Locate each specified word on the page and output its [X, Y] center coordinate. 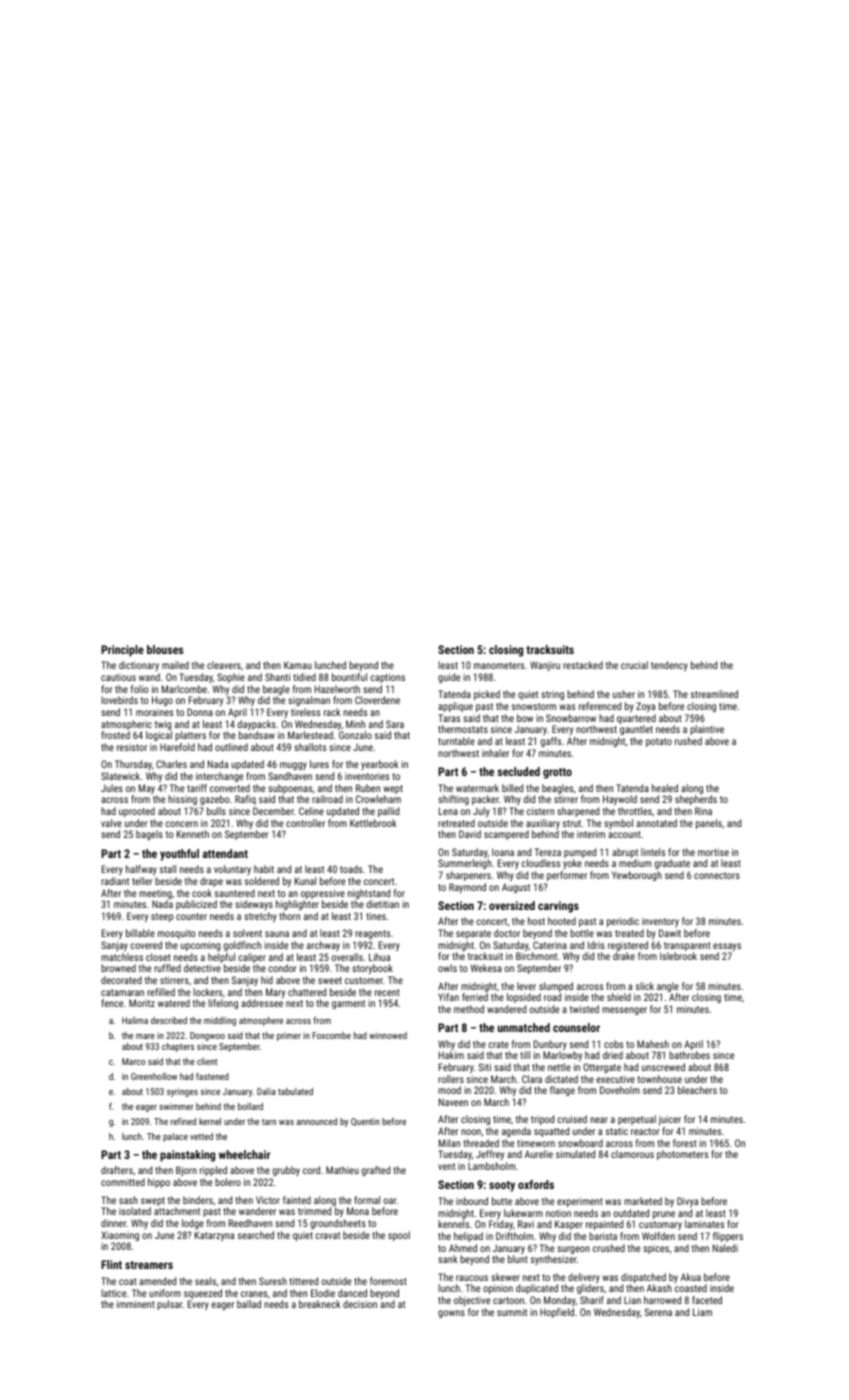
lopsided [524, 998]
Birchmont [536, 956]
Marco [133, 1061]
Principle [122, 651]
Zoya [645, 707]
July [481, 812]
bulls [216, 811]
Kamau [298, 665]
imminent [136, 1304]
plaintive [707, 730]
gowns [451, 1314]
